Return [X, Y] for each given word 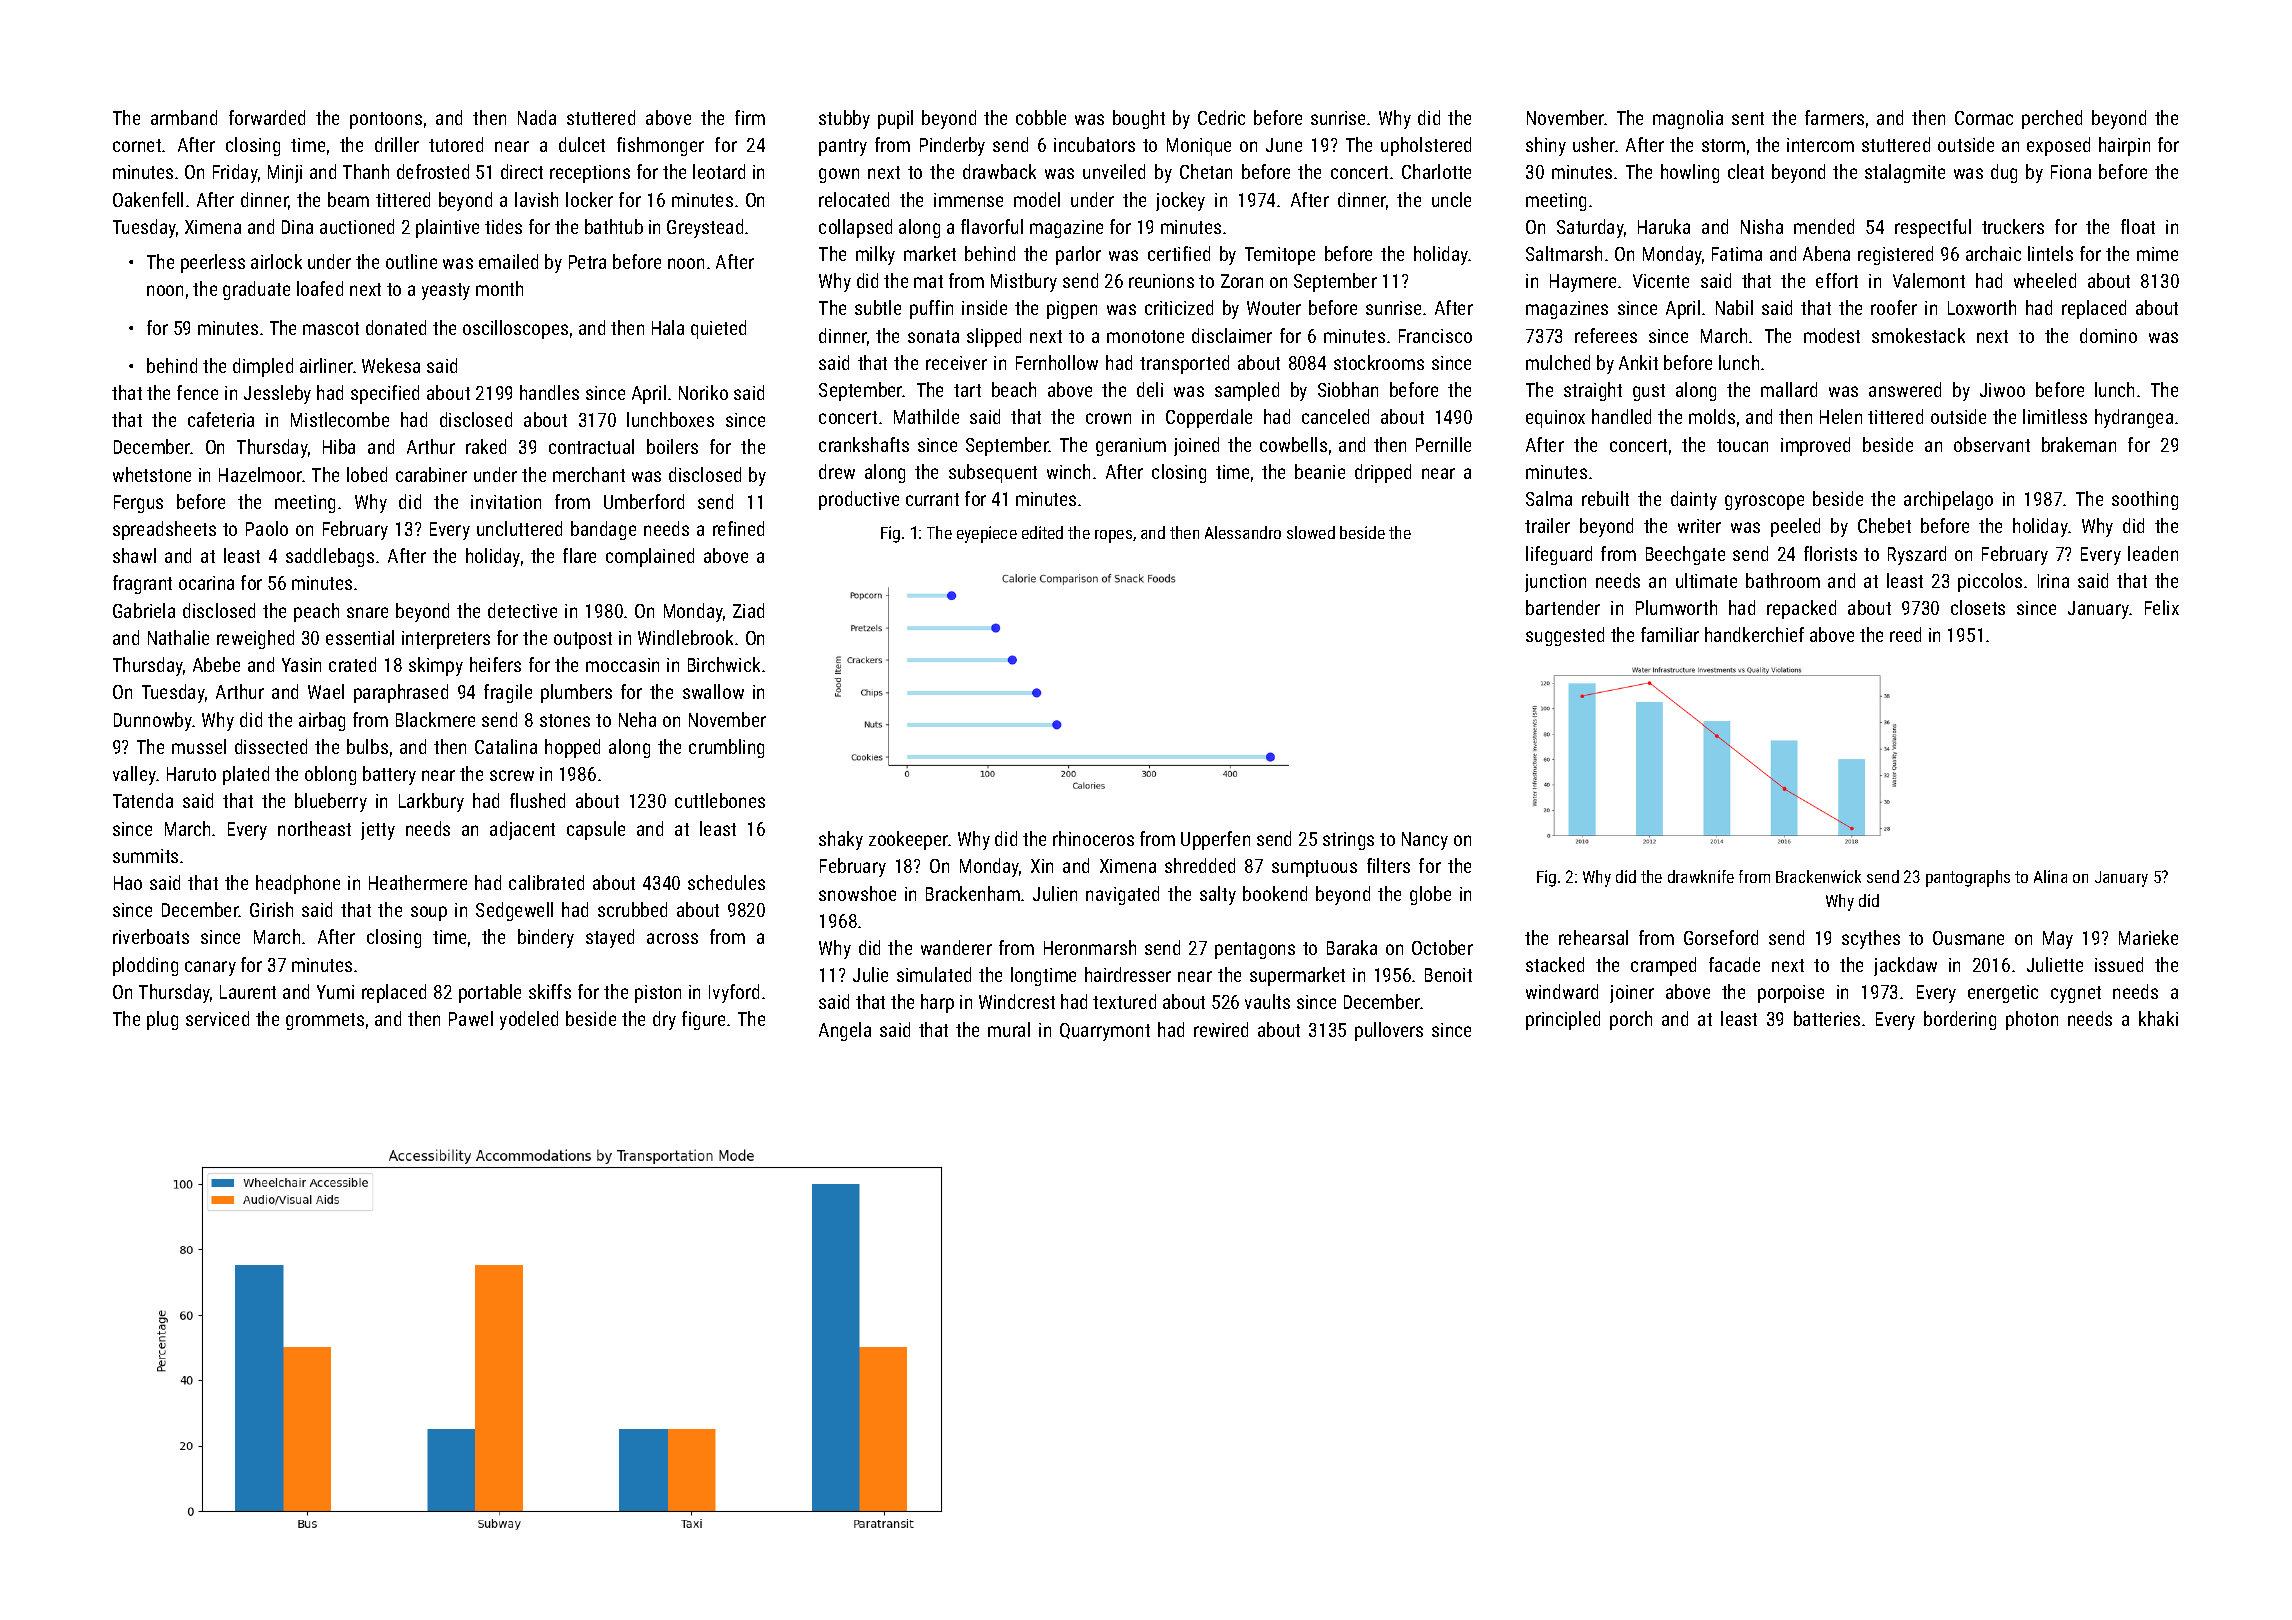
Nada [537, 117]
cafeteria [221, 419]
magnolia [1688, 119]
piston [658, 994]
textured [1124, 1001]
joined [1196, 446]
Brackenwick [1818, 876]
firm [750, 117]
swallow [713, 691]
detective [522, 610]
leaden [2153, 553]
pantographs [1968, 878]
